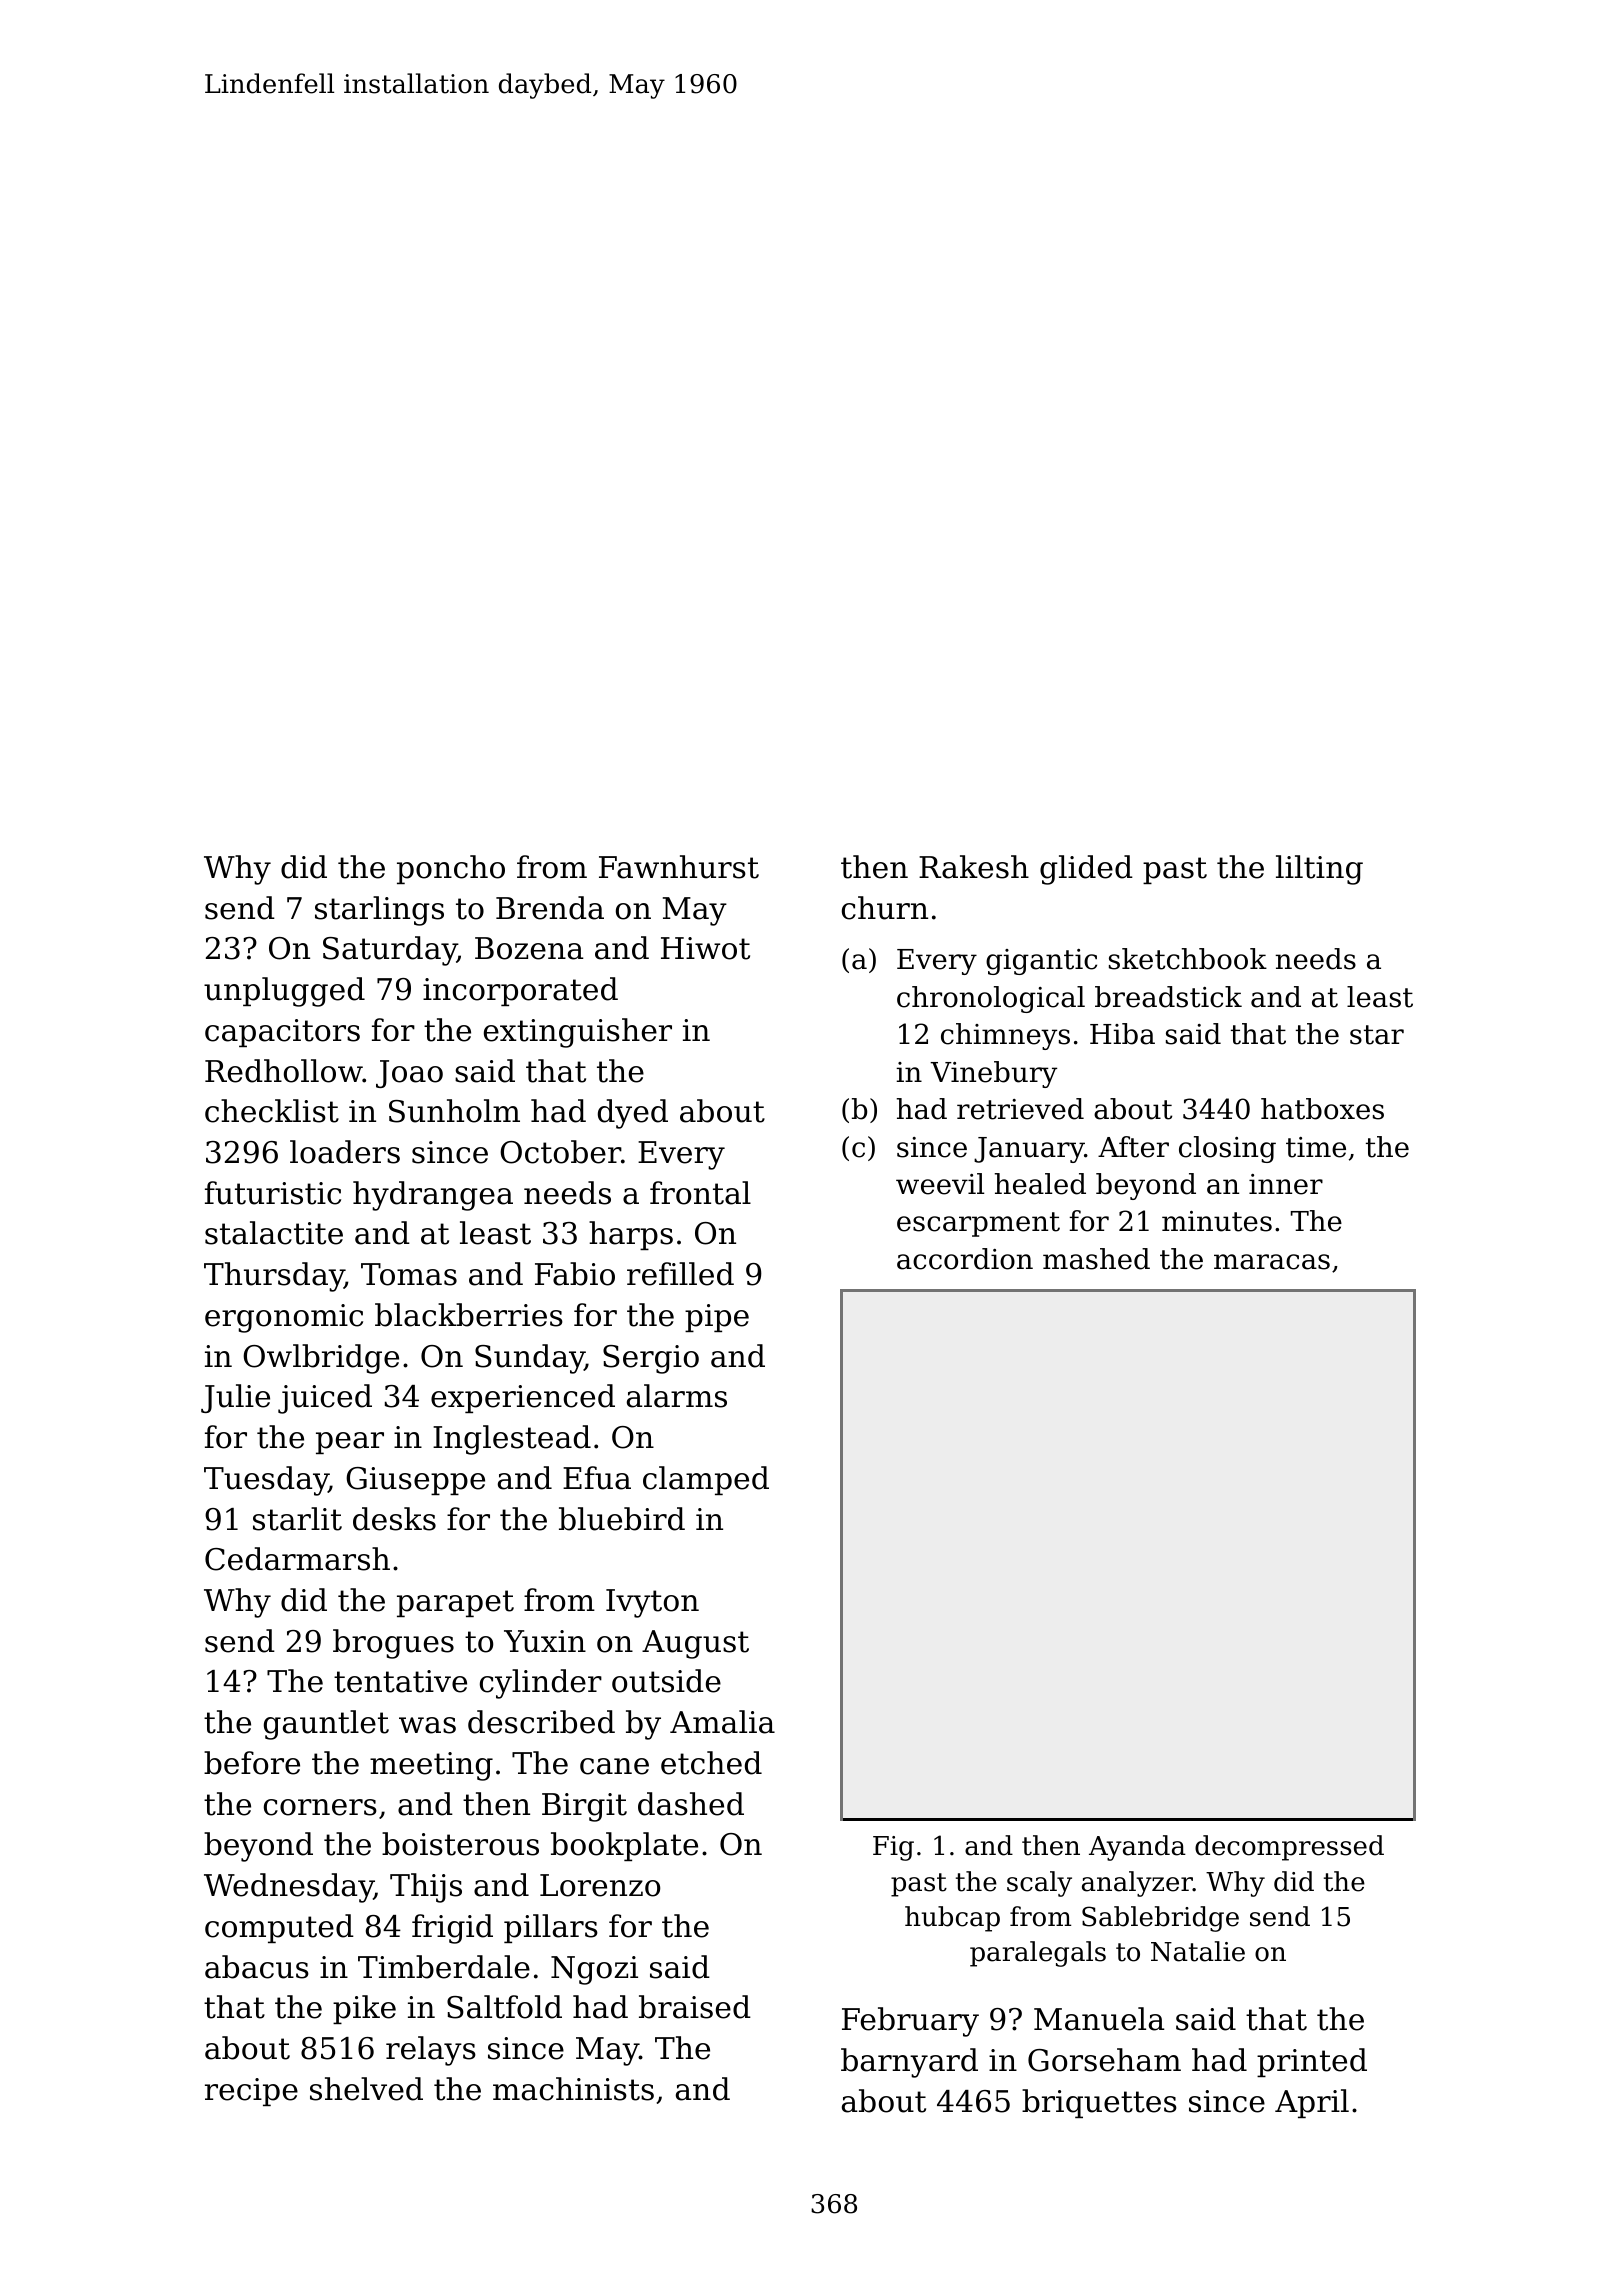  I want to click on breadstick, so click(1168, 997).
